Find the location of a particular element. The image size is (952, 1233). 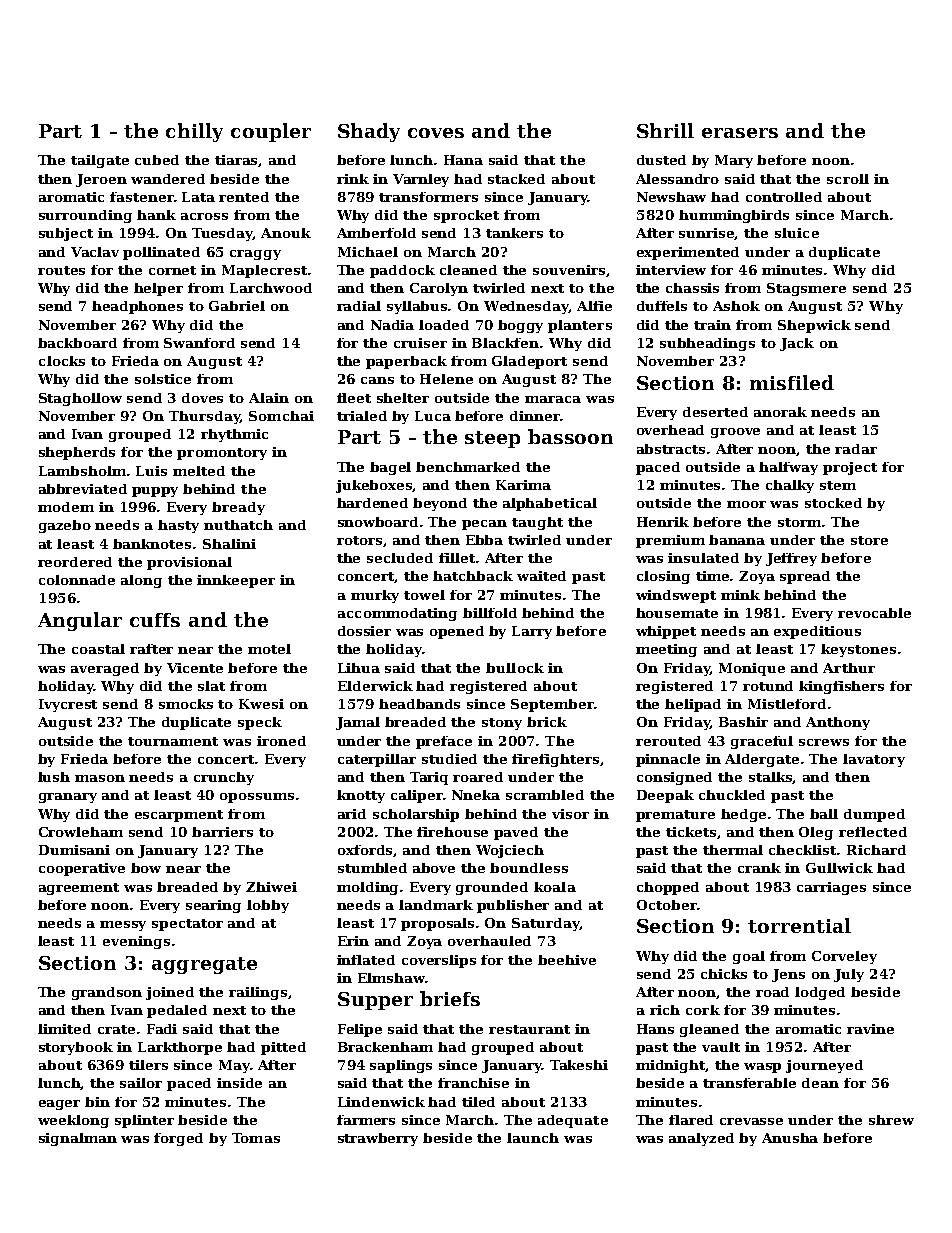

chilly is located at coordinates (194, 132).
